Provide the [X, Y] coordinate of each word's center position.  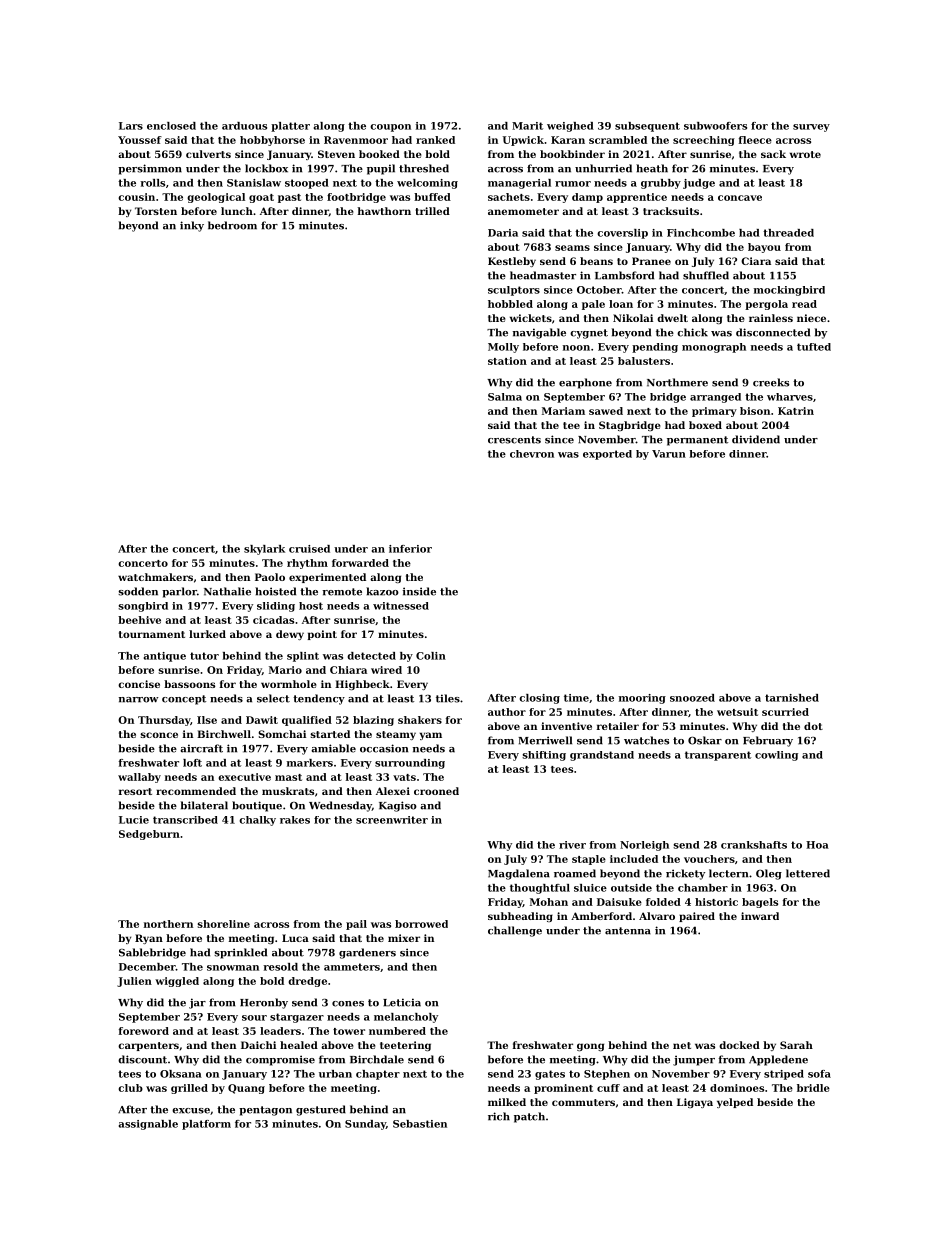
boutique [257, 806]
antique [165, 657]
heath [652, 168]
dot [813, 726]
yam [431, 736]
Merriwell [545, 740]
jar [197, 1003]
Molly [503, 348]
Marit [527, 126]
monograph [714, 348]
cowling [776, 756]
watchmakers [155, 577]
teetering [405, 1046]
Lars [131, 126]
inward [760, 916]
